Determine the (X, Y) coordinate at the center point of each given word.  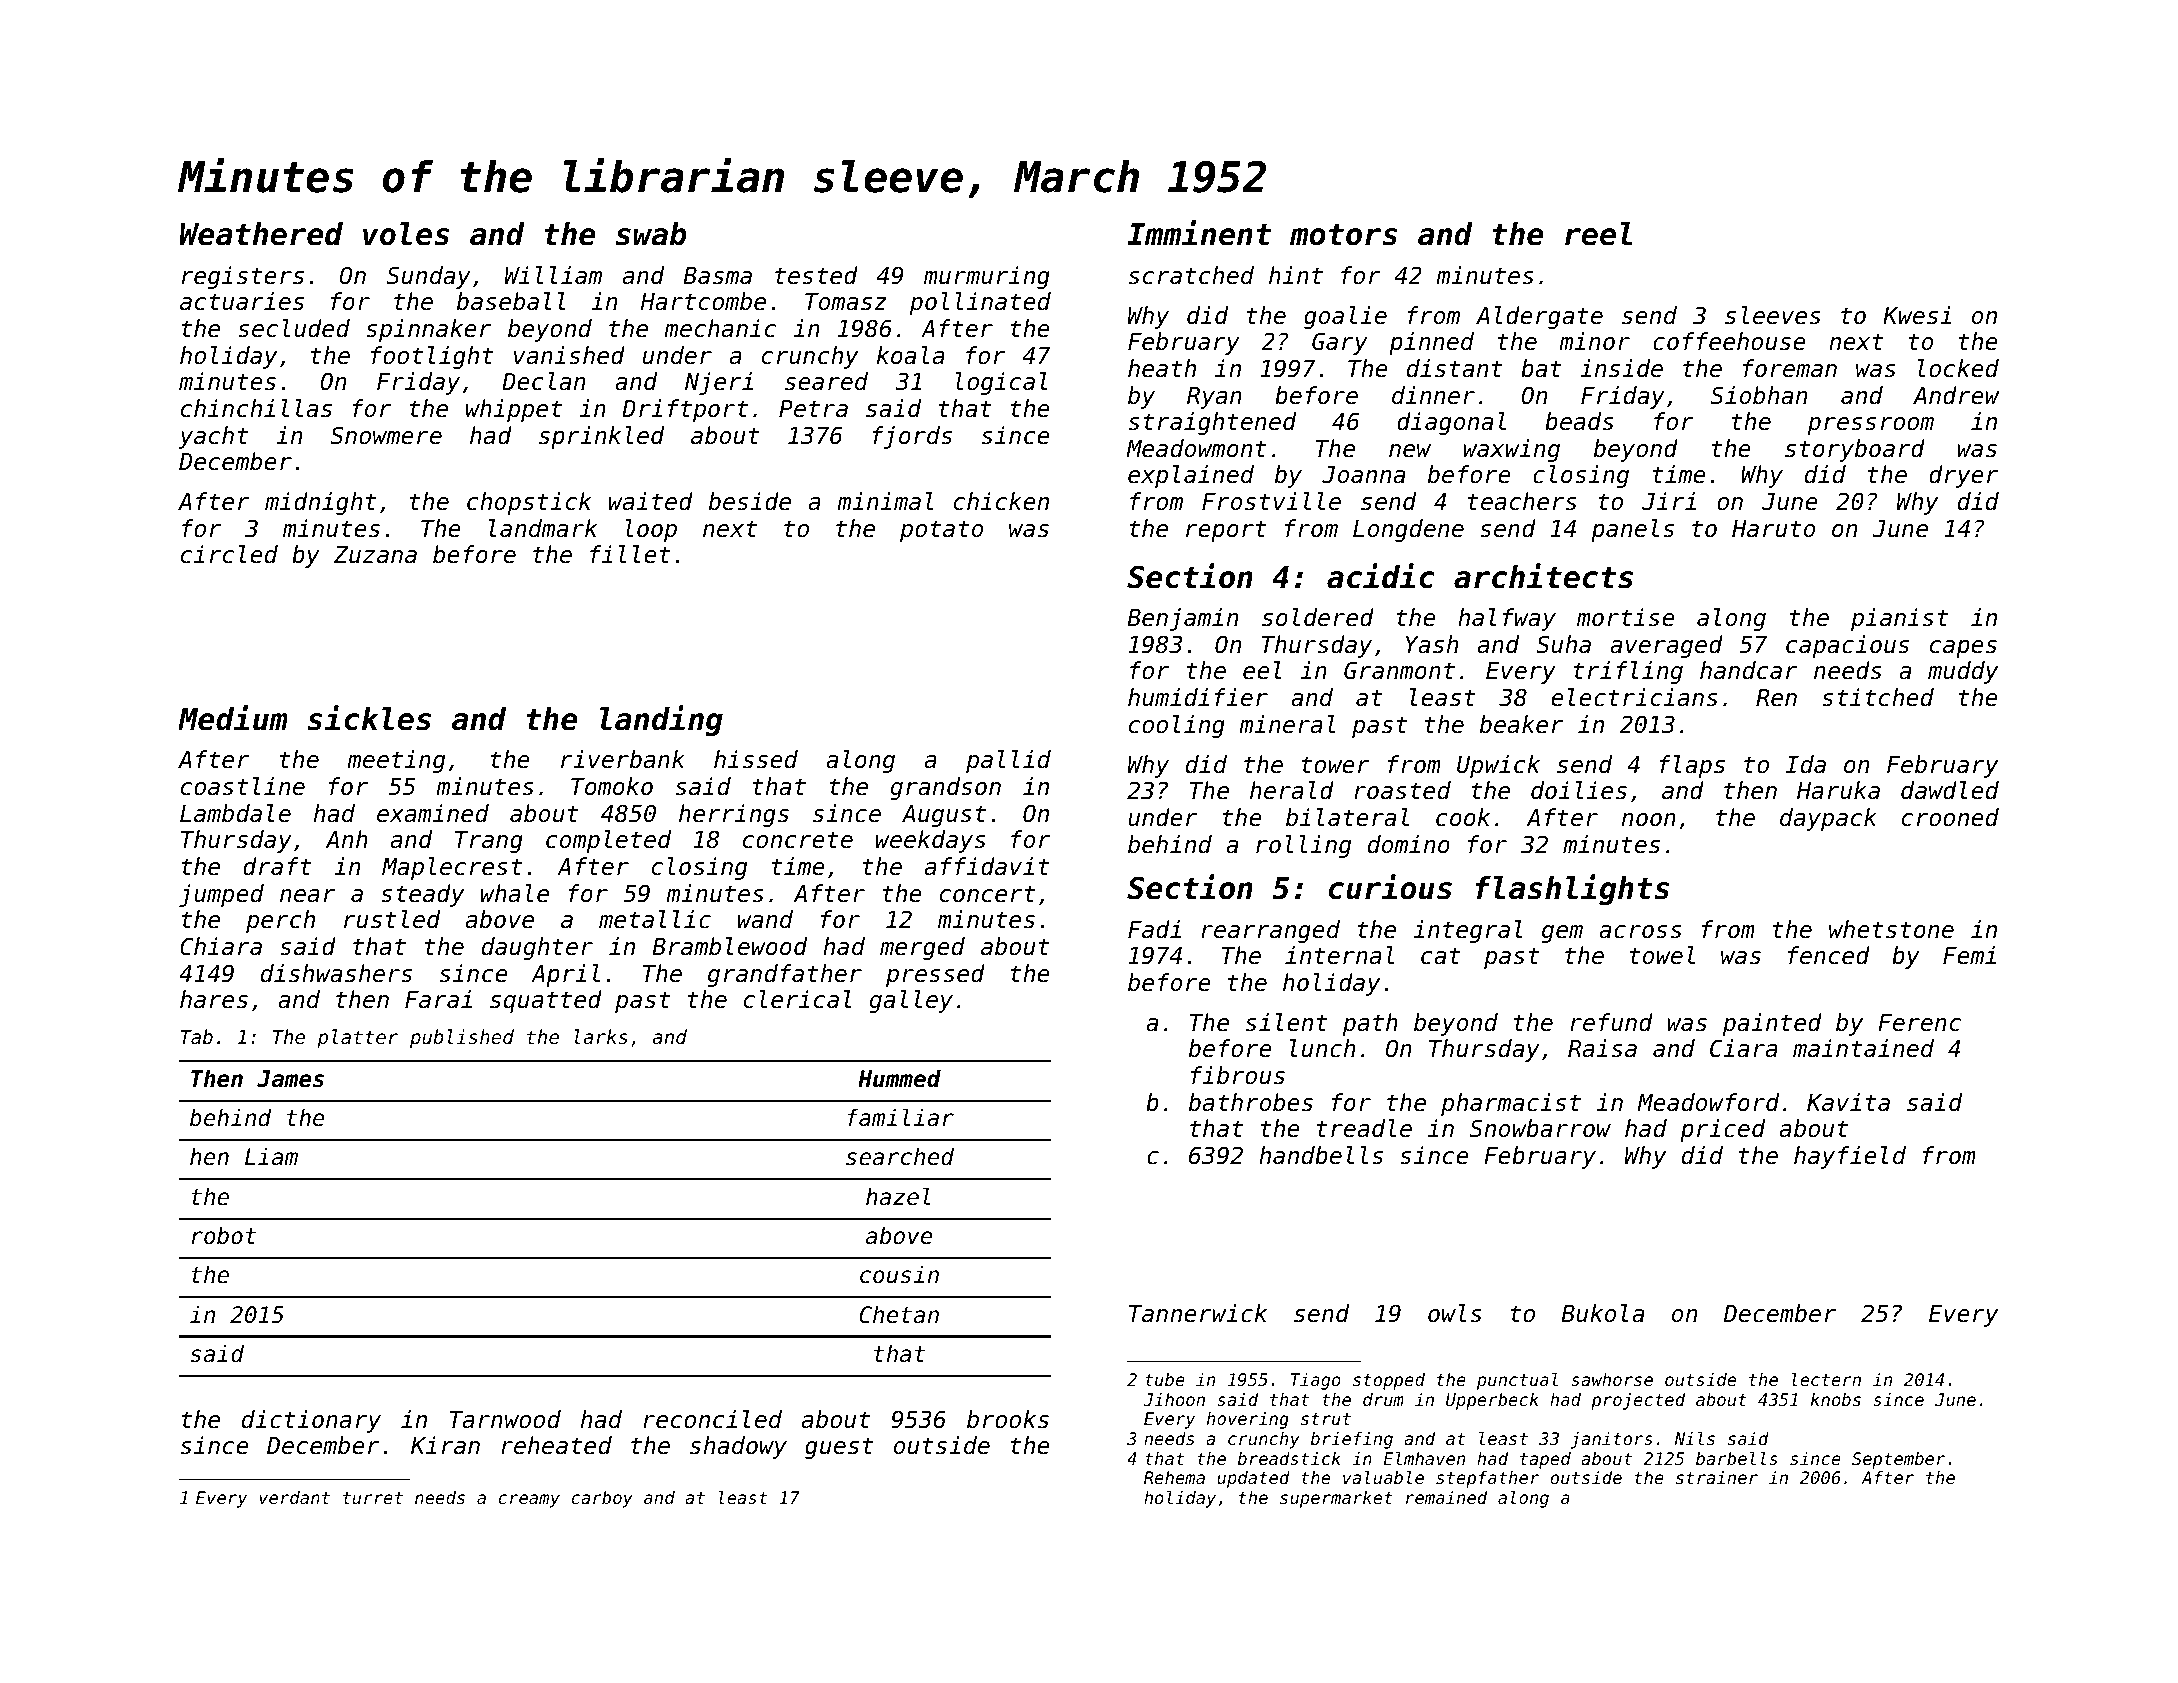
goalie (1345, 317)
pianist (1899, 619)
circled (229, 554)
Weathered (261, 234)
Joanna (1363, 475)
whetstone (1891, 929)
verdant (294, 1497)
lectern (1826, 1379)
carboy (602, 1499)
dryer (1964, 476)
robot (224, 1236)
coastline (243, 786)
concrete (798, 840)
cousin (899, 1275)
